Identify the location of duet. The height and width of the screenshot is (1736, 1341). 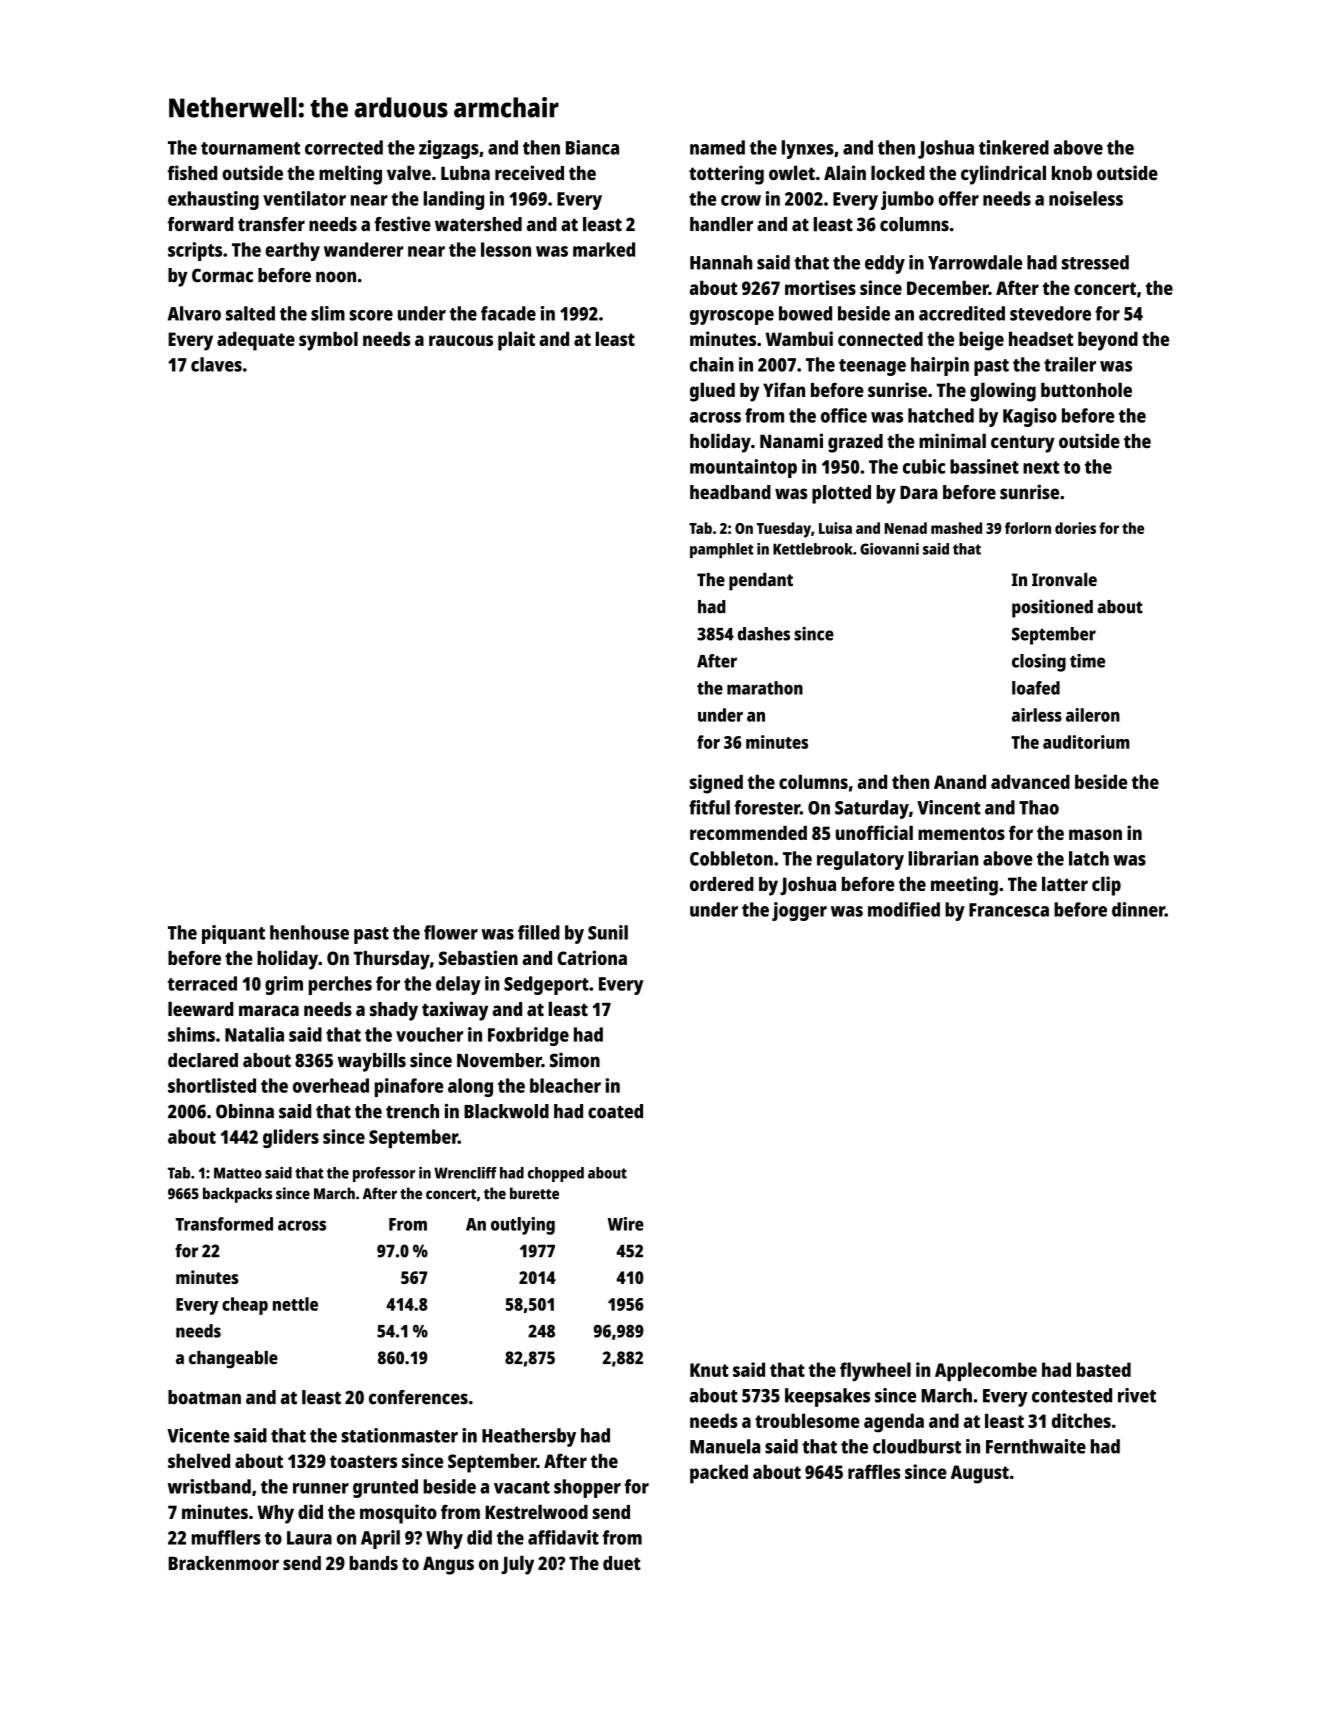
(622, 1563).
